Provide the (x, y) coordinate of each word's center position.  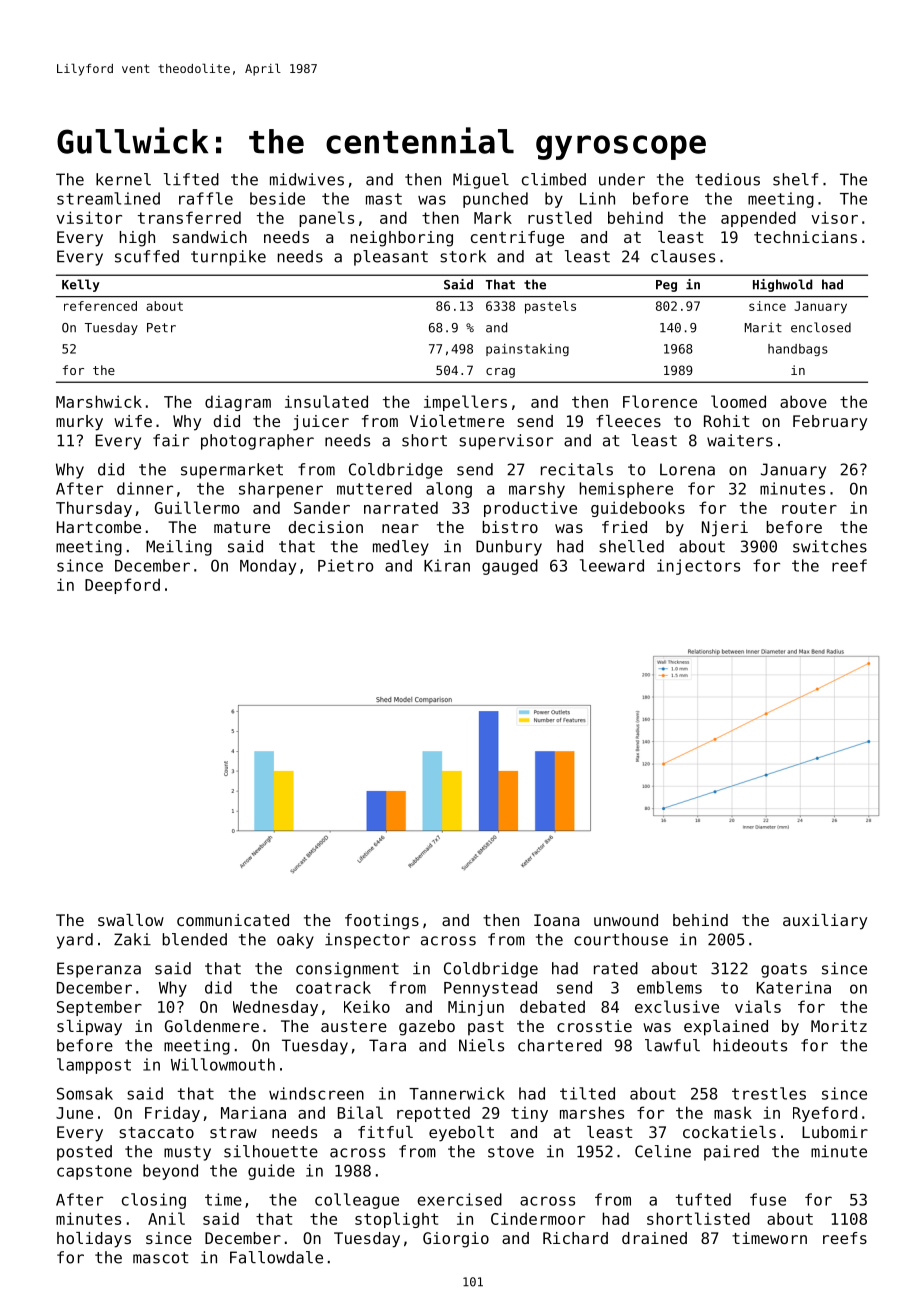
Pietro (345, 565)
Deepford (122, 586)
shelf (795, 179)
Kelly (81, 285)
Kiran (447, 565)
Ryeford (825, 1114)
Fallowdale (276, 1257)
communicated (233, 920)
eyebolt (461, 1134)
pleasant (391, 258)
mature (242, 527)
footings (382, 922)
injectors (698, 567)
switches (830, 546)
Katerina (794, 987)
